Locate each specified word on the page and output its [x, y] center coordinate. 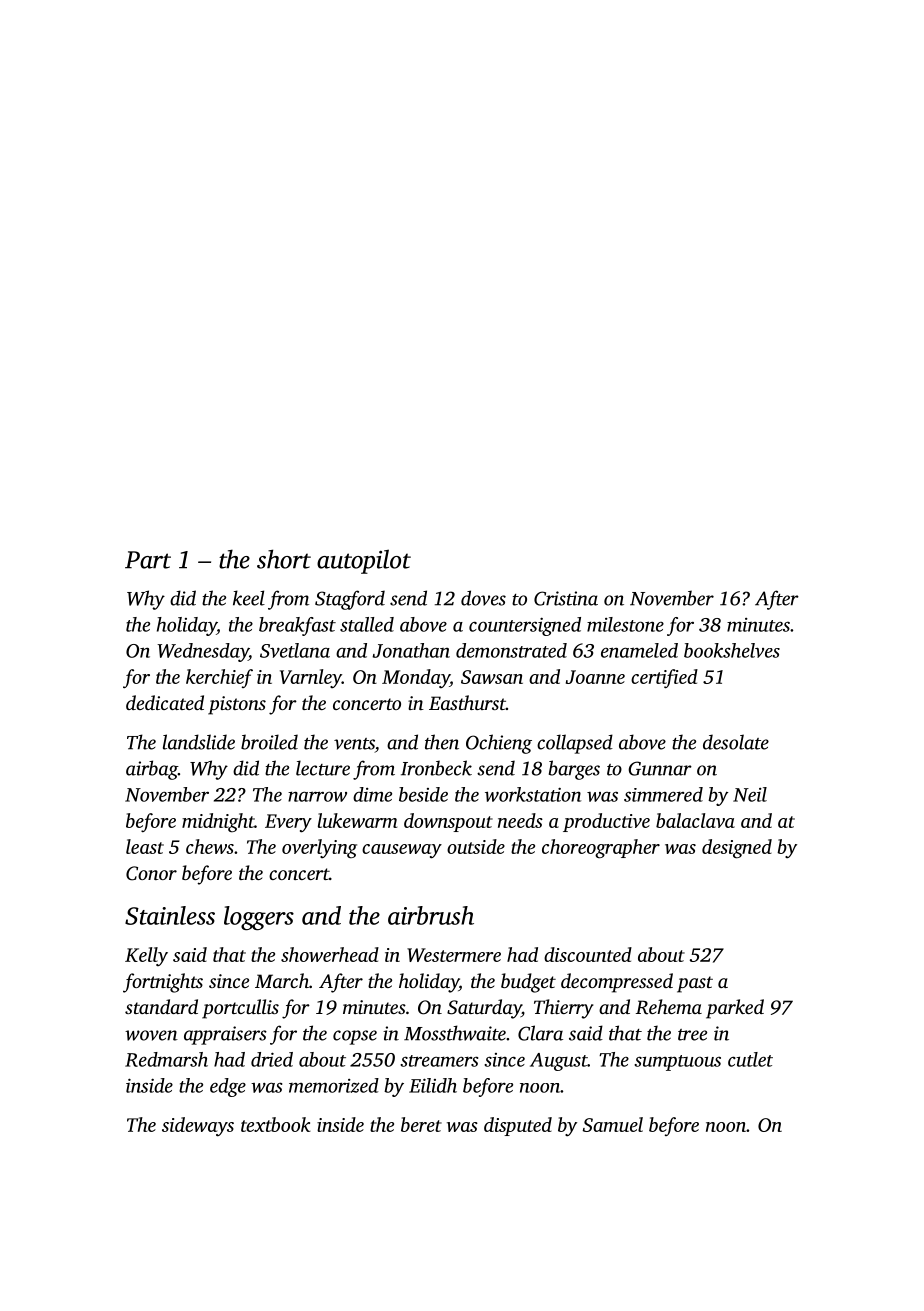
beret [421, 1124]
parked [735, 1009]
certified [664, 678]
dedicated [165, 702]
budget [528, 983]
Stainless [170, 915]
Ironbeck [436, 768]
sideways [198, 1127]
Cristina [566, 598]
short [284, 559]
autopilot [364, 561]
